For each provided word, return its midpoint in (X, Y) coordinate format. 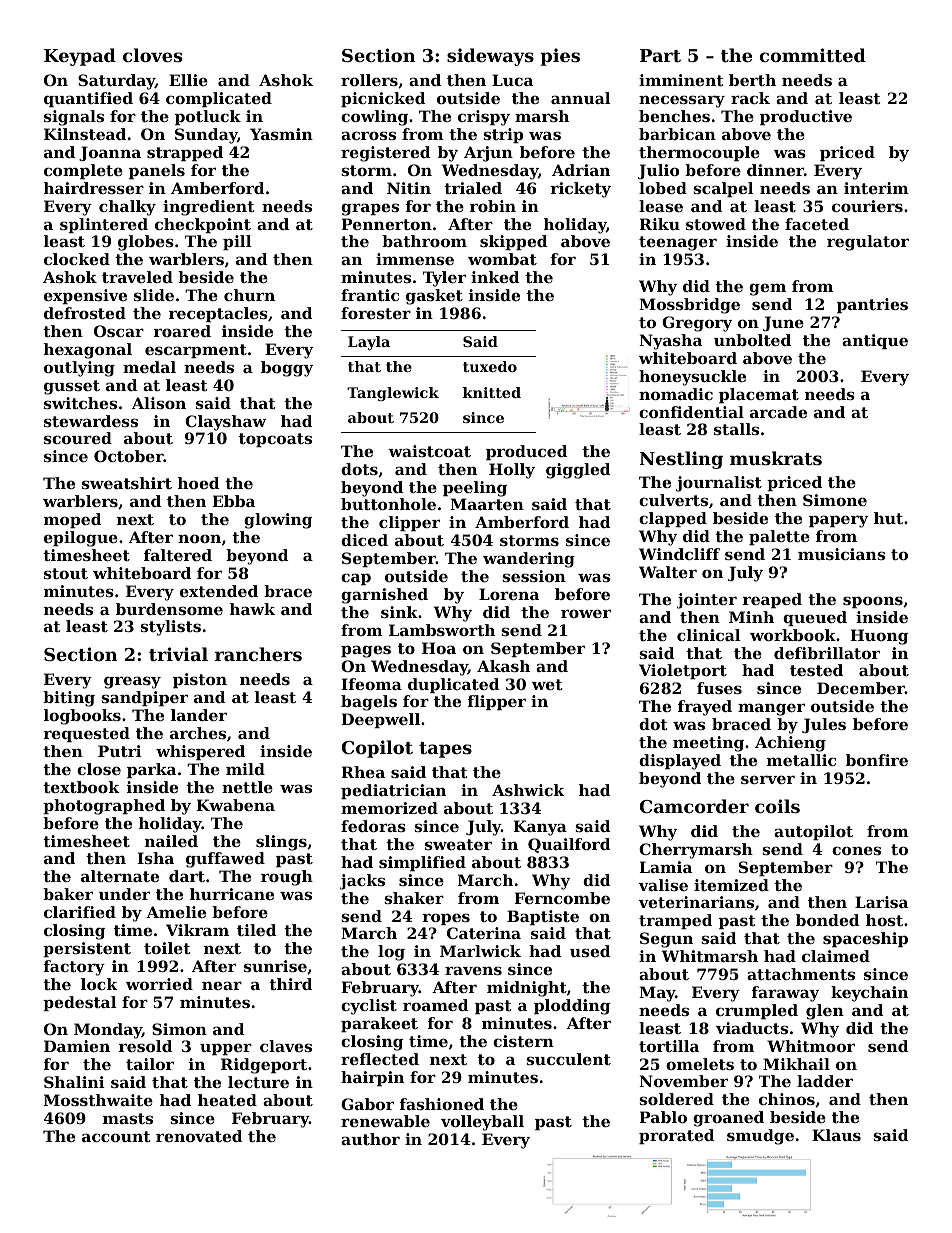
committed (812, 55)
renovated (199, 1136)
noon (199, 538)
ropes (446, 919)
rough (287, 878)
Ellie (188, 80)
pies (560, 57)
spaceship (865, 939)
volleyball (482, 1123)
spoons (873, 602)
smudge (760, 1137)
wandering (529, 560)
